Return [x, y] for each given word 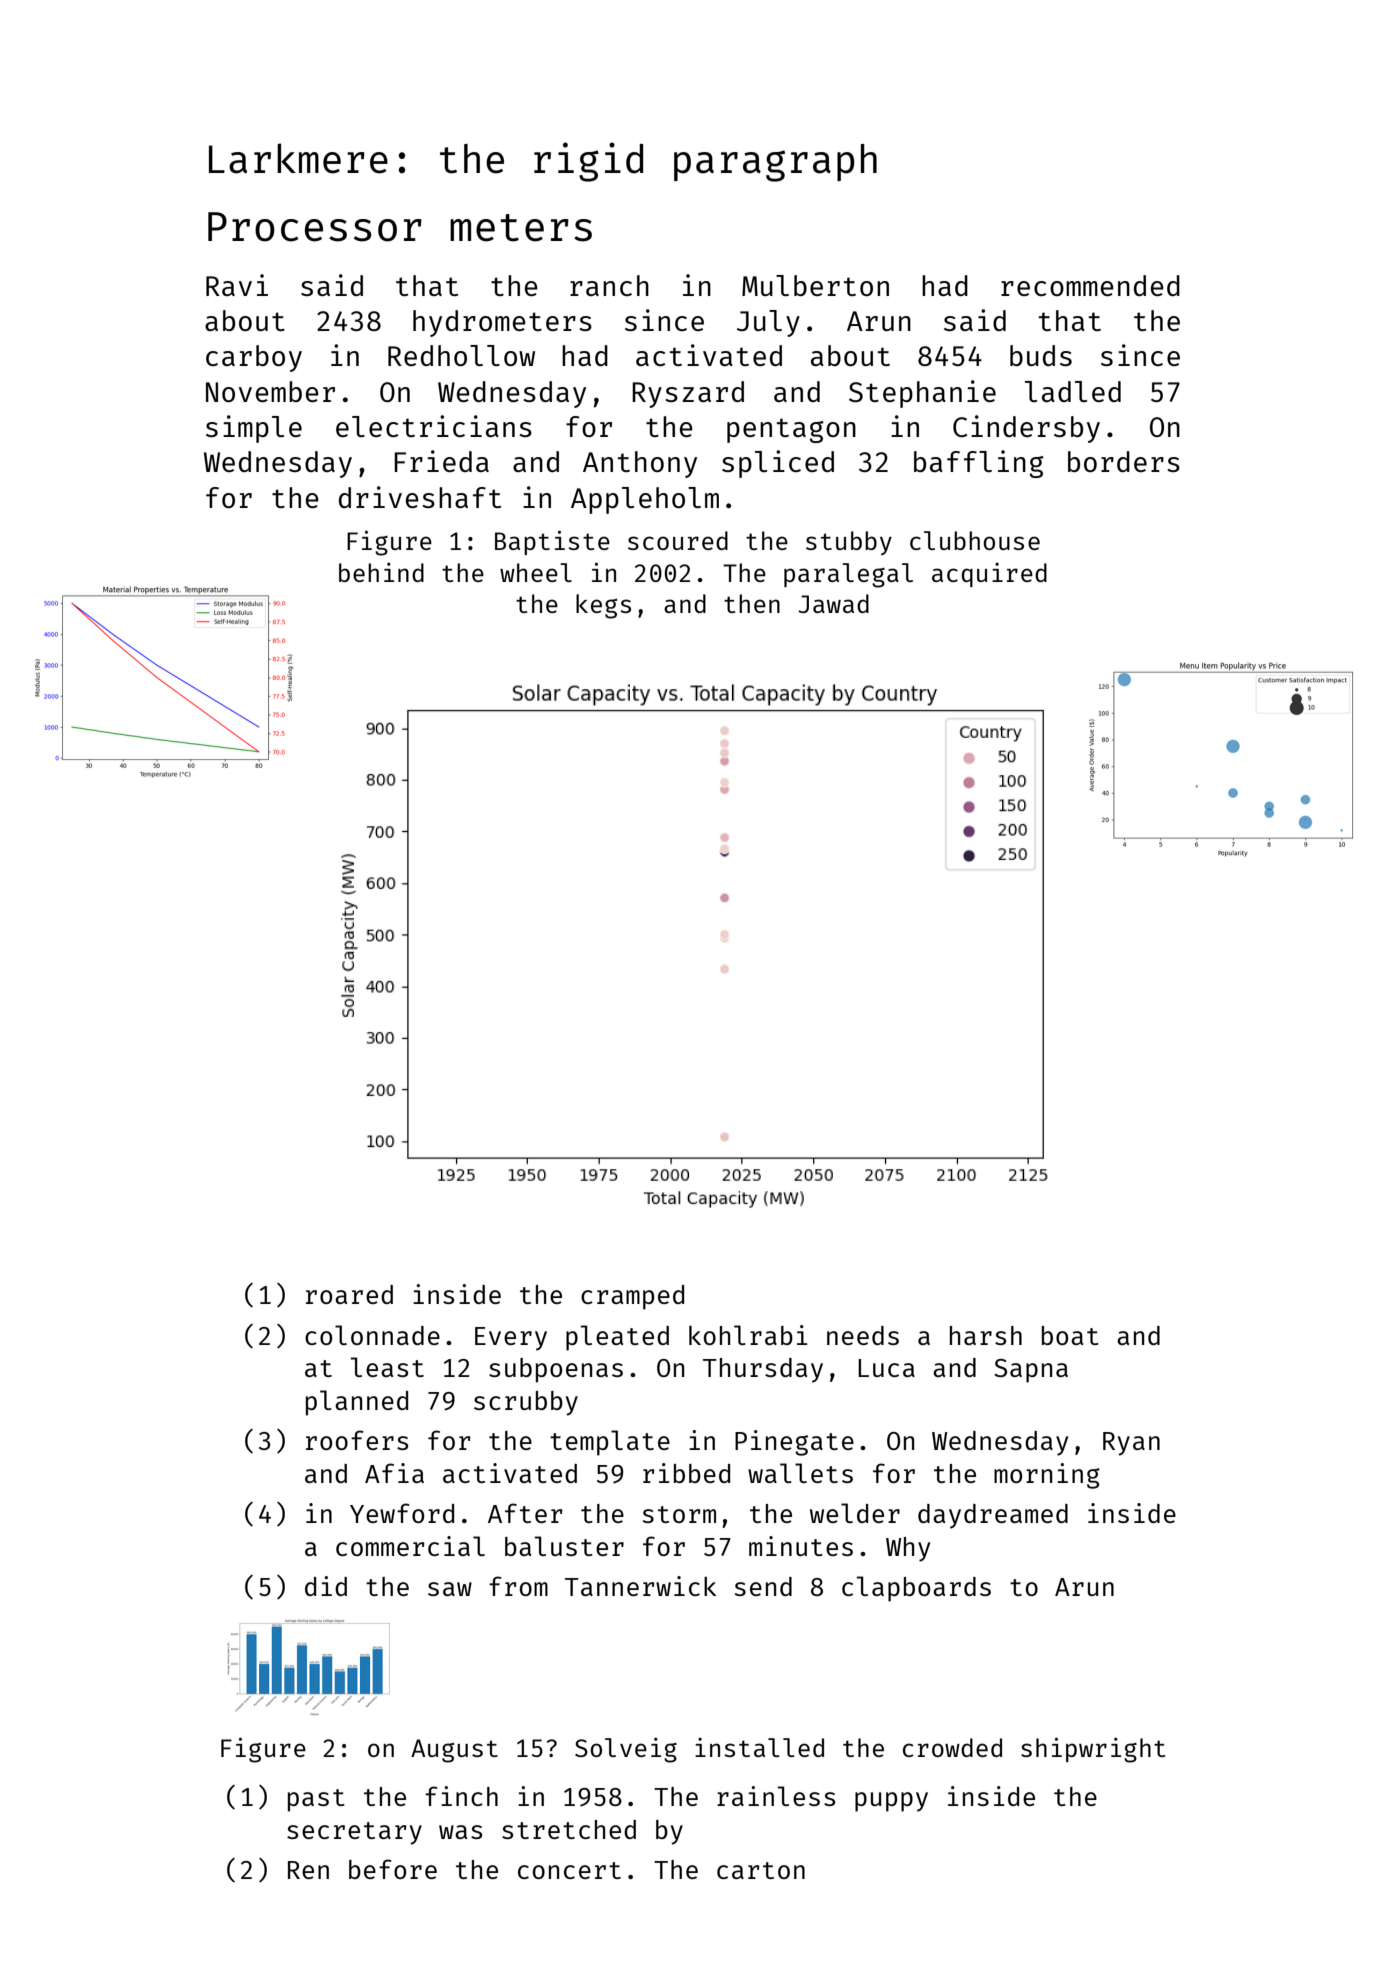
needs [863, 1335]
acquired [989, 575]
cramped [632, 1297]
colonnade [372, 1335]
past [316, 1800]
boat [1070, 1335]
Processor [315, 227]
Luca [886, 1368]
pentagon [791, 430]
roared [349, 1294]
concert [569, 1870]
